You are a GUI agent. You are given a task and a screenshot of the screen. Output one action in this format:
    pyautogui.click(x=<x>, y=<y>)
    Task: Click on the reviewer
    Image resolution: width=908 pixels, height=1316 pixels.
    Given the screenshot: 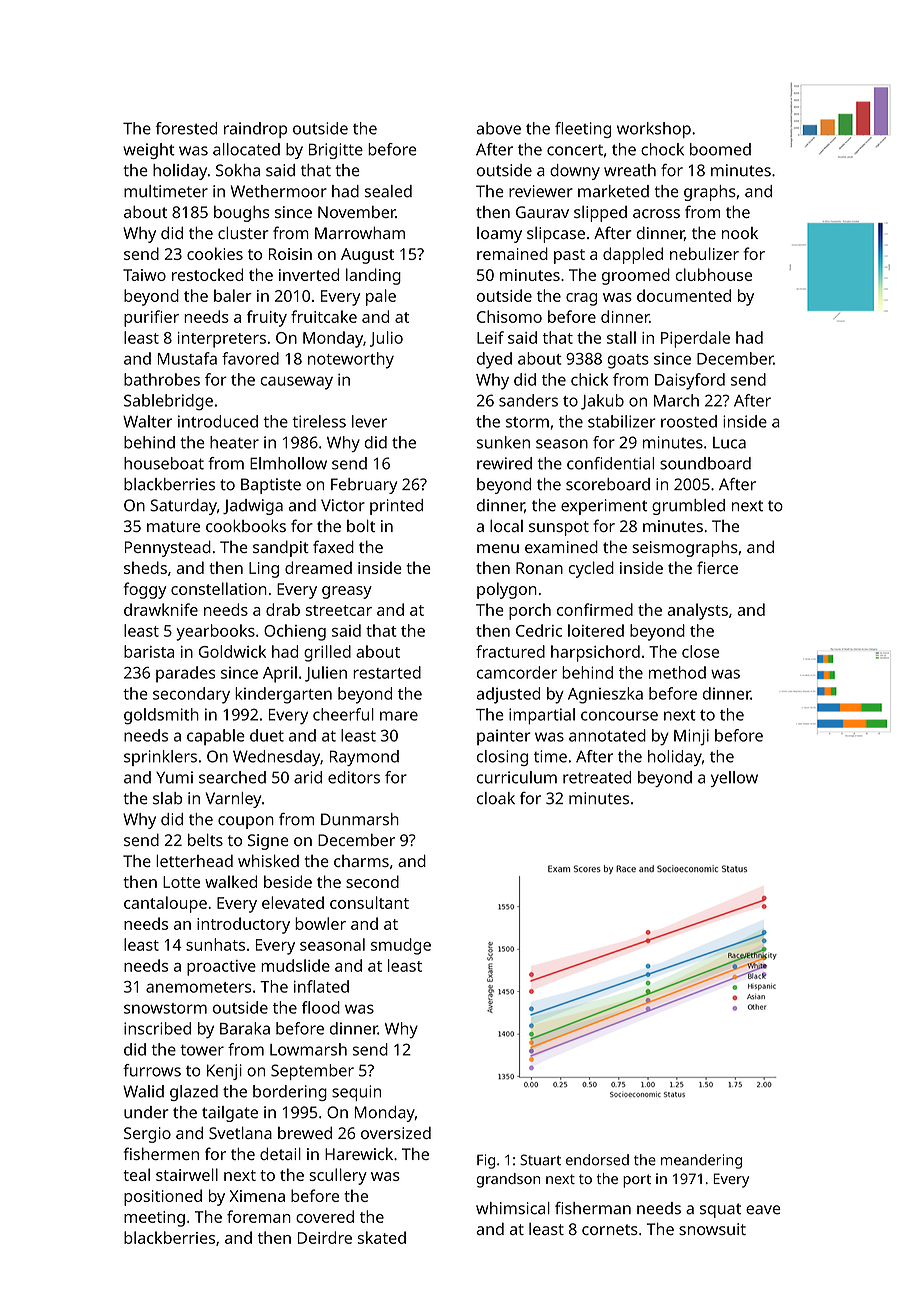 What is the action you would take?
    pyautogui.click(x=541, y=191)
